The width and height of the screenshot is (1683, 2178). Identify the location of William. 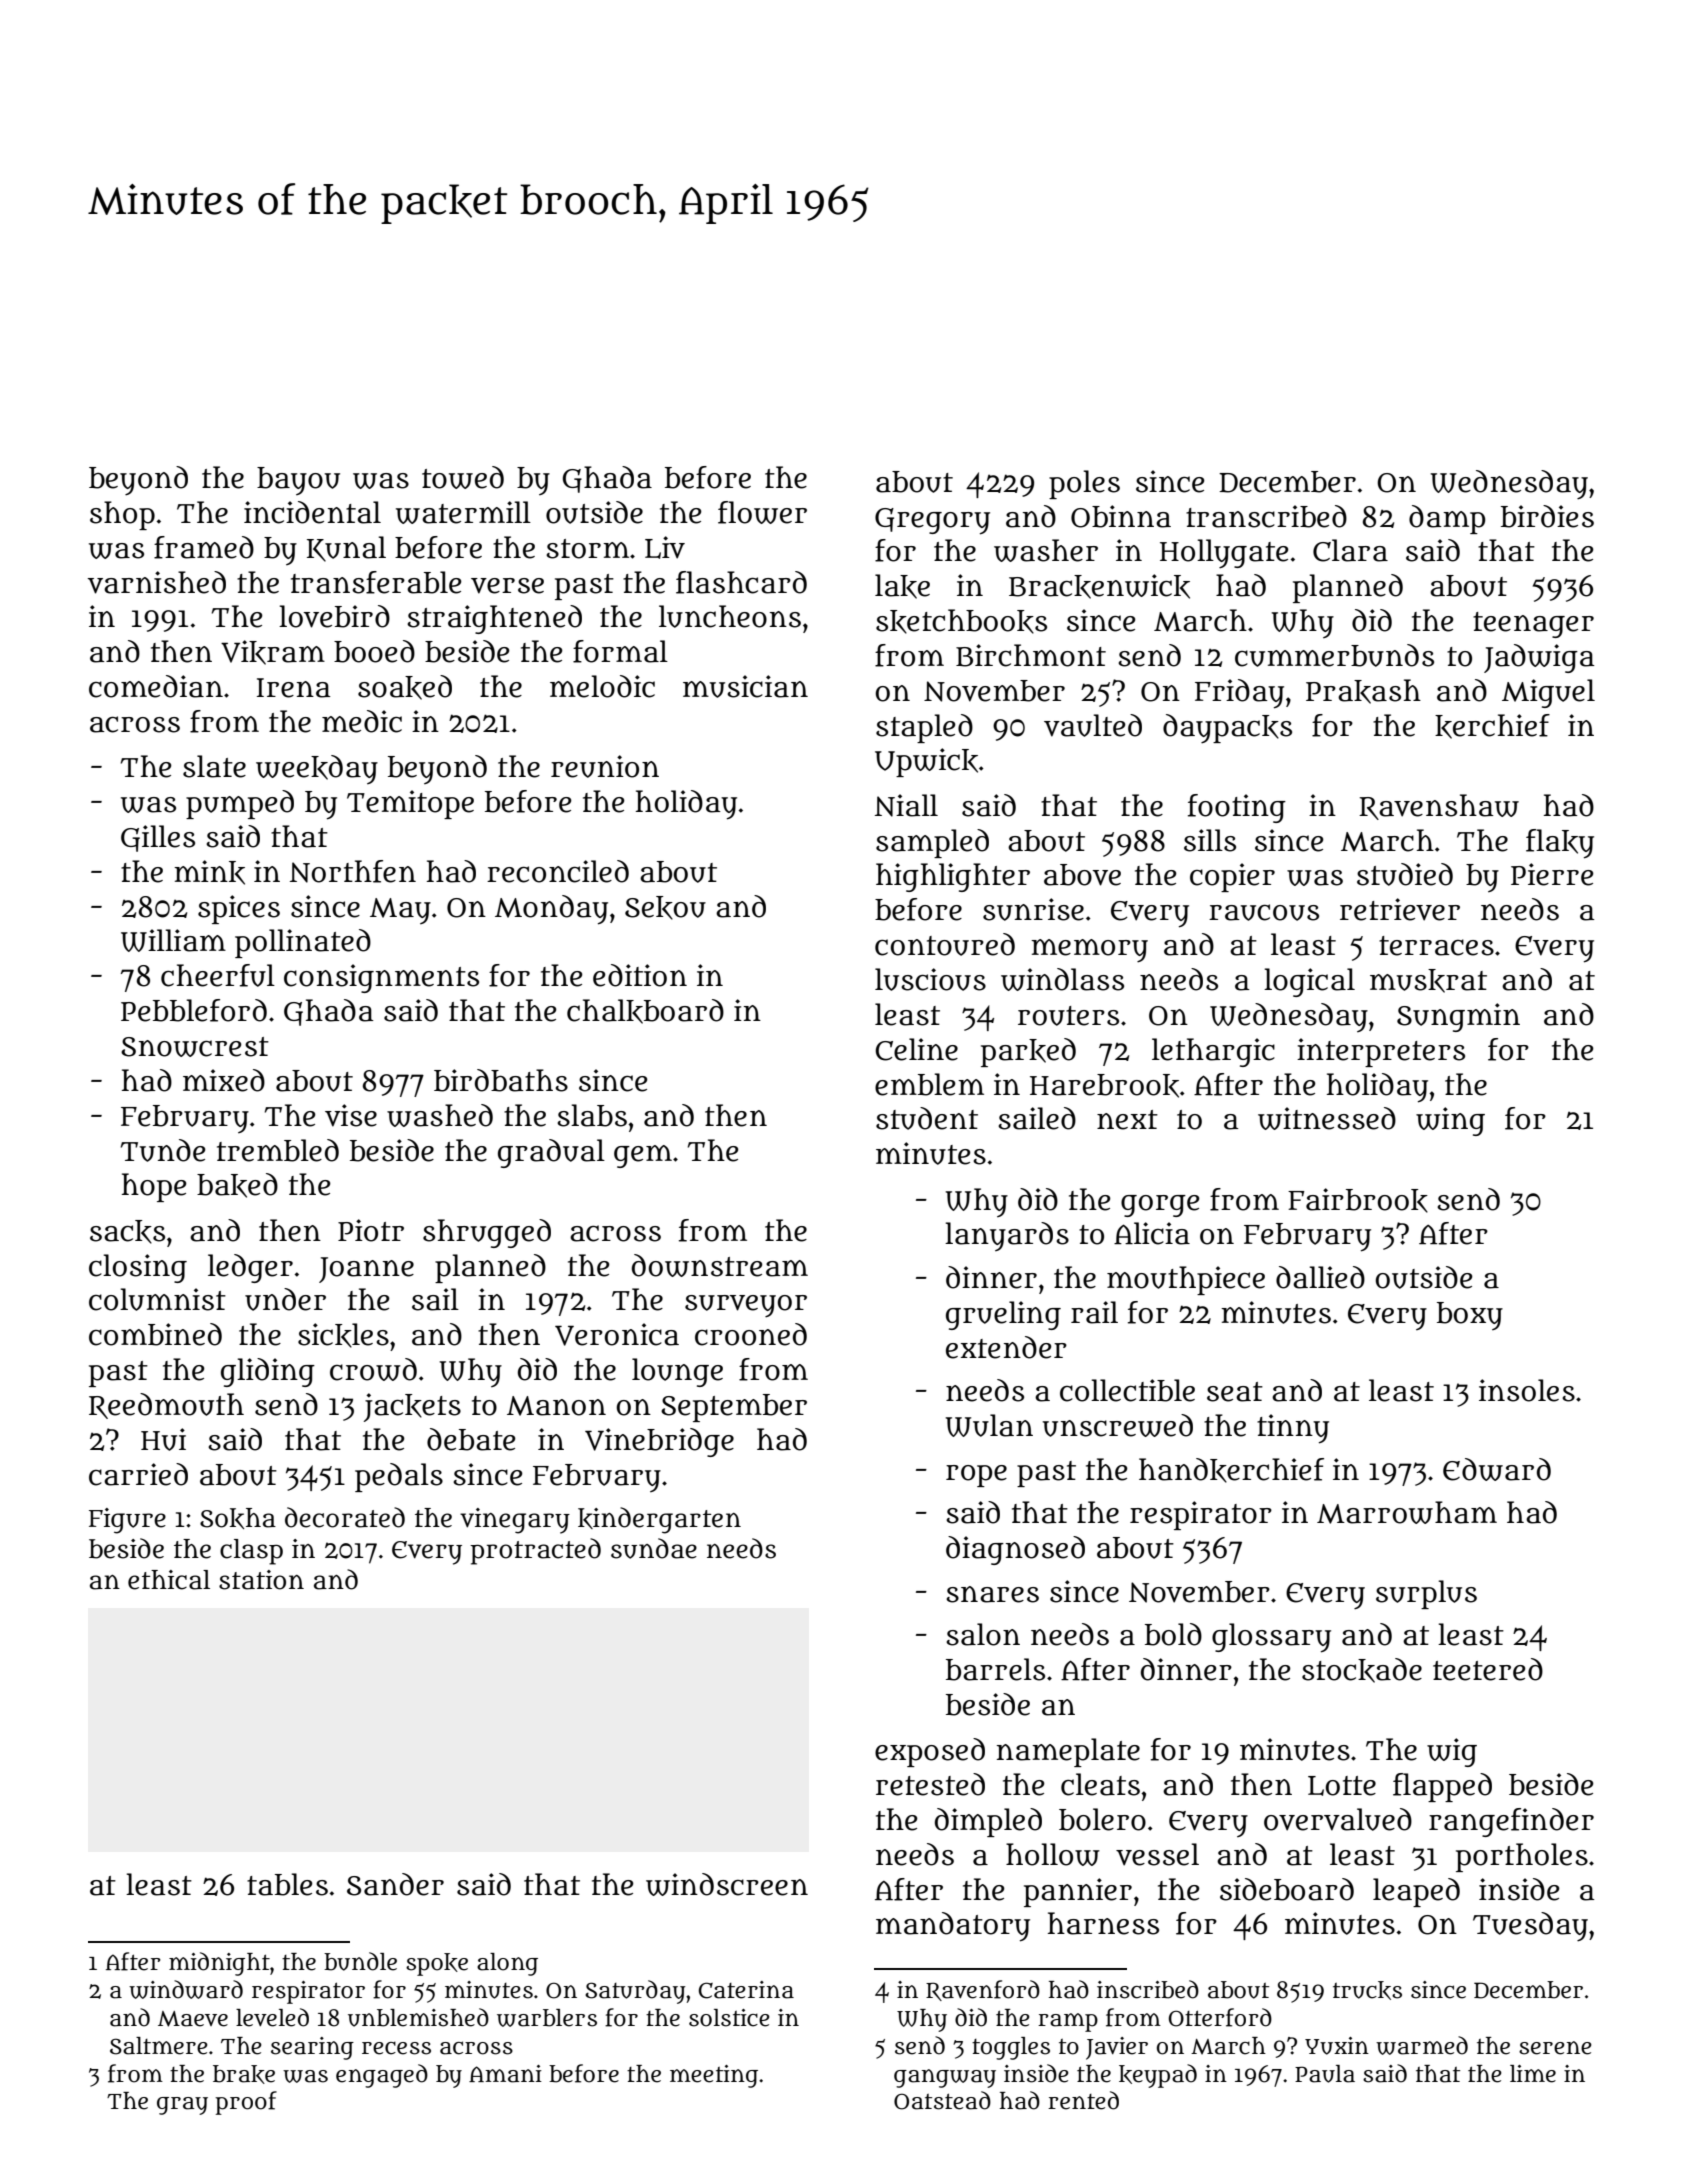
(173, 940).
